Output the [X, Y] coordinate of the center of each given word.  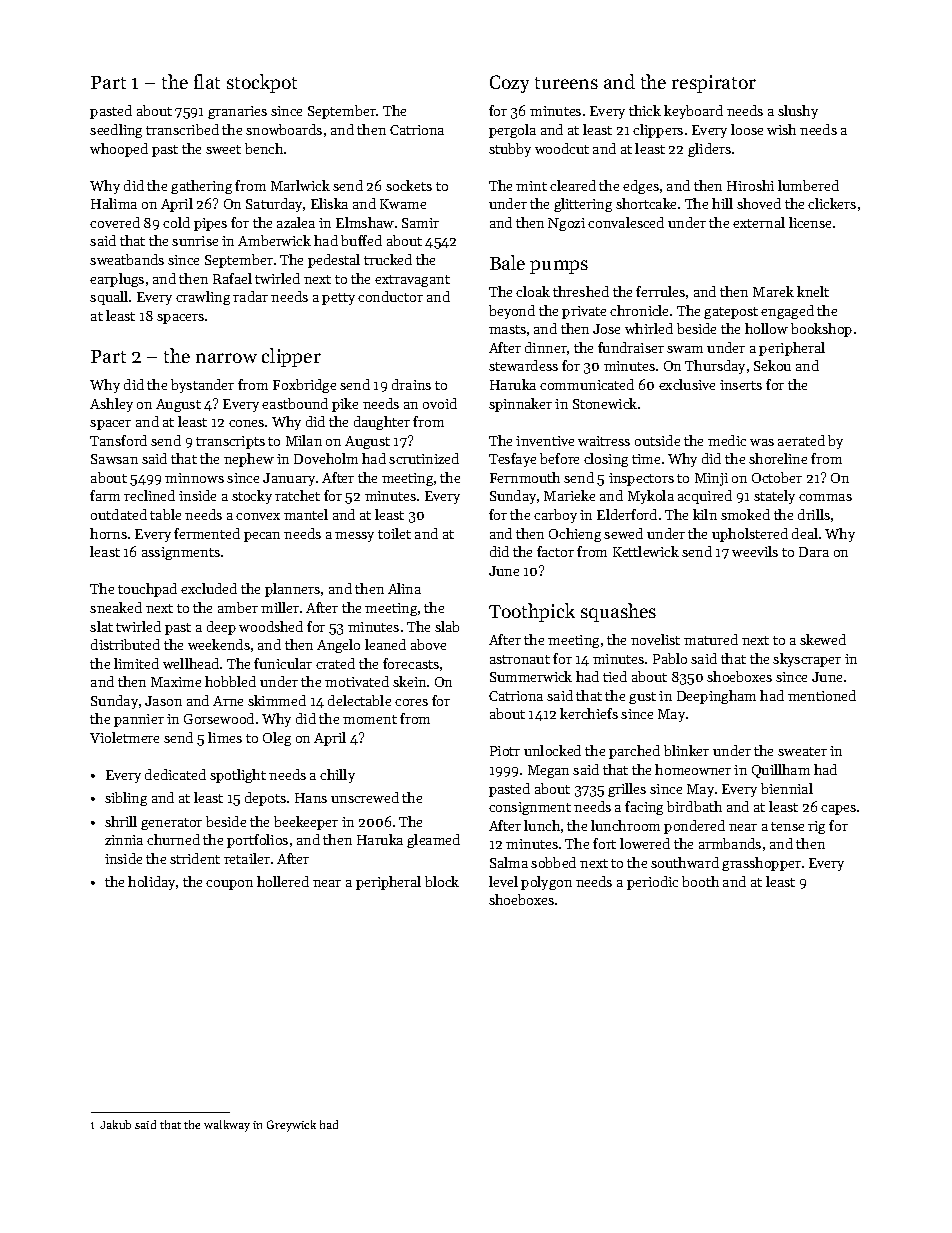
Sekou [772, 365]
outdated [119, 514]
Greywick [291, 1126]
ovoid [440, 403]
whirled [649, 328]
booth [700, 881]
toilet [394, 533]
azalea [296, 222]
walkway [227, 1126]
